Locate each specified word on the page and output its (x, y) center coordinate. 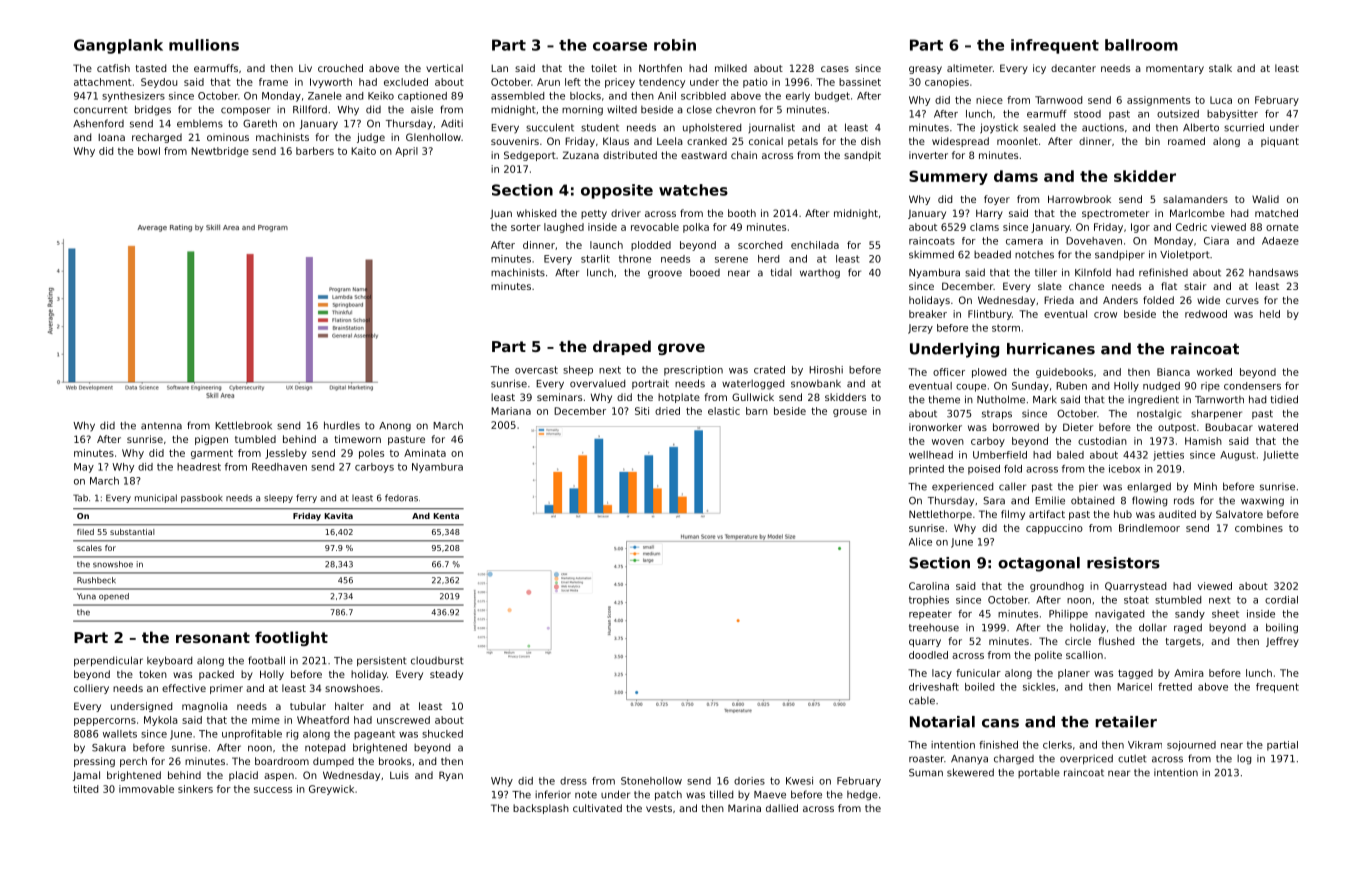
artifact (1047, 514)
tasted (151, 68)
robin (675, 45)
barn (757, 411)
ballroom (1141, 45)
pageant (374, 735)
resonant (213, 637)
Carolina (929, 586)
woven (948, 442)
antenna (161, 426)
